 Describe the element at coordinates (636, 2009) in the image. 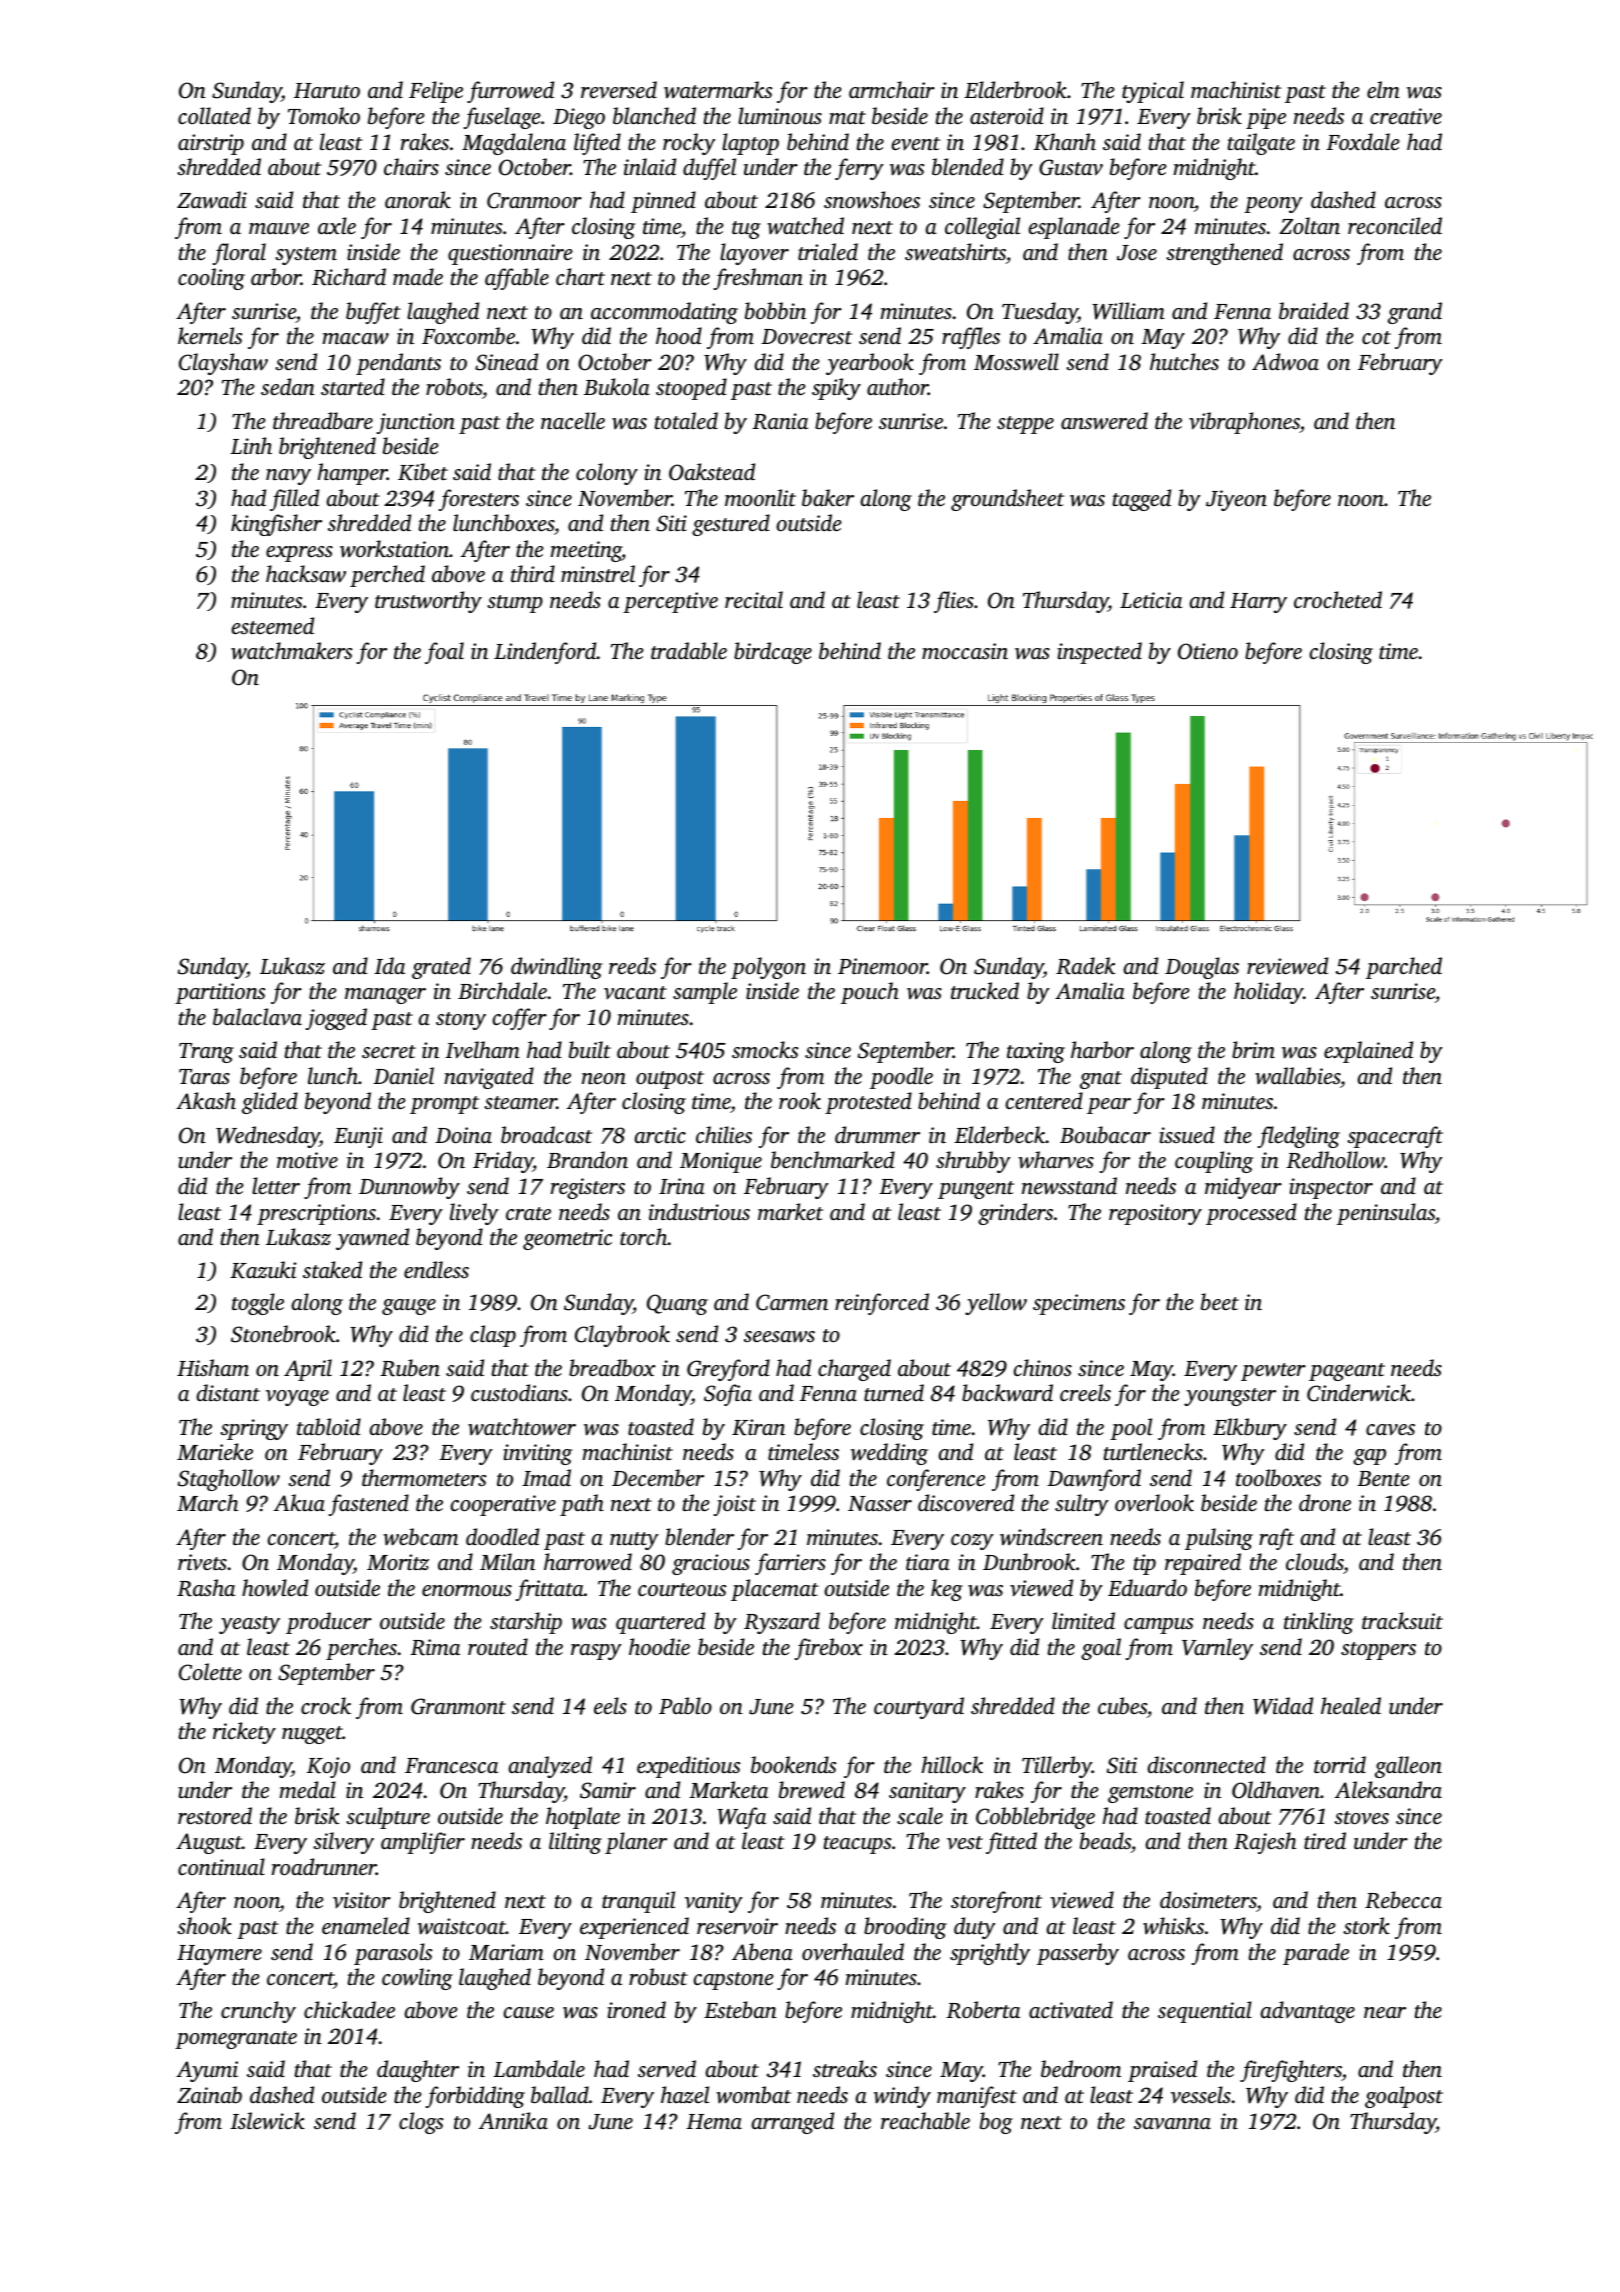

I see `ironed` at that location.
